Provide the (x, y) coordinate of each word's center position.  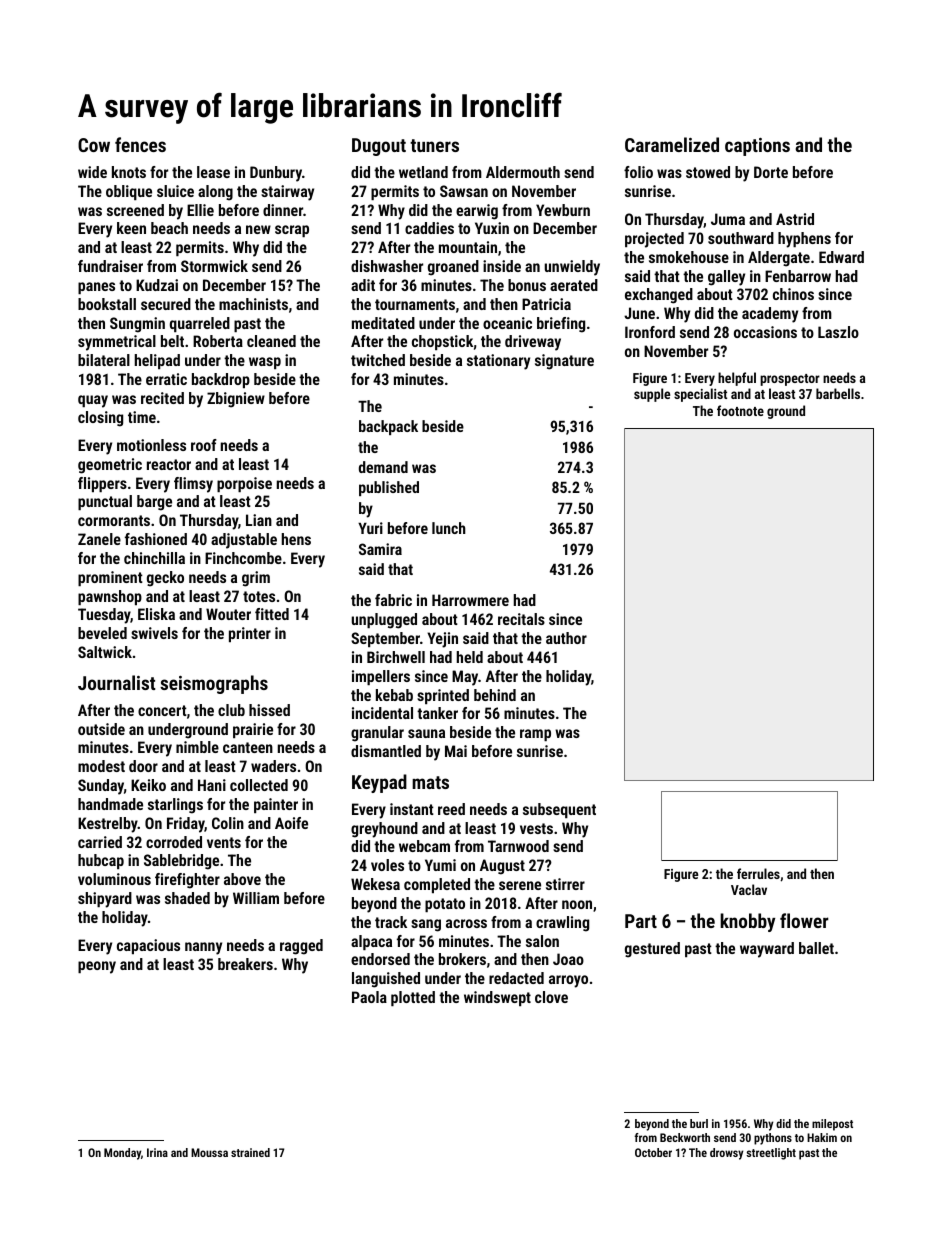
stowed (708, 172)
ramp (535, 735)
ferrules (758, 873)
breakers (245, 964)
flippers (102, 484)
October (653, 1152)
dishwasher (387, 266)
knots (129, 172)
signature (564, 362)
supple (652, 395)
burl (699, 1123)
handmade (110, 804)
